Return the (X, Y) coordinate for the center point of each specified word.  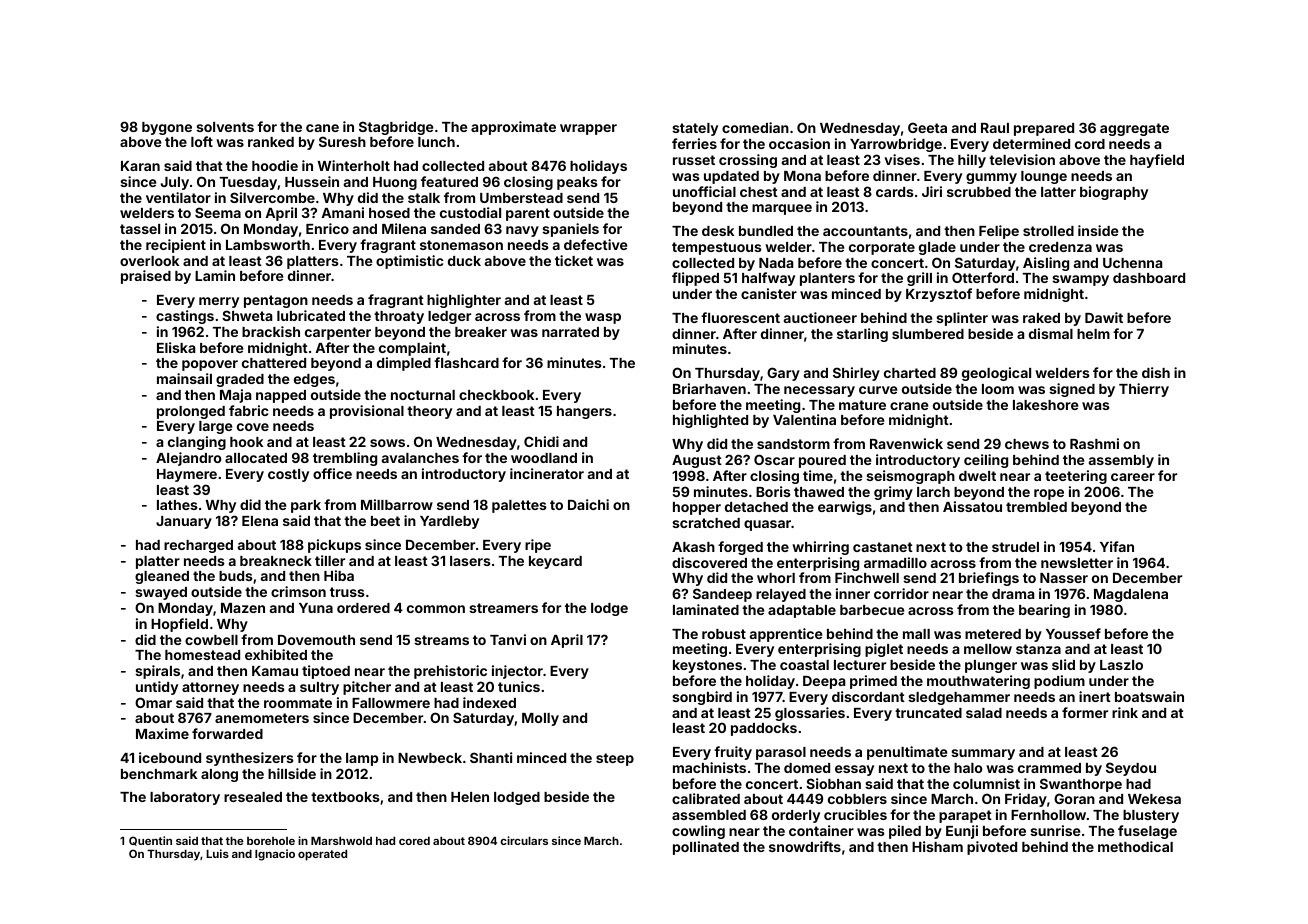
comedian (755, 127)
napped (281, 396)
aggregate (1134, 129)
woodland (544, 458)
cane (322, 128)
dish (1156, 372)
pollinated (706, 848)
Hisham (937, 846)
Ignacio (275, 855)
